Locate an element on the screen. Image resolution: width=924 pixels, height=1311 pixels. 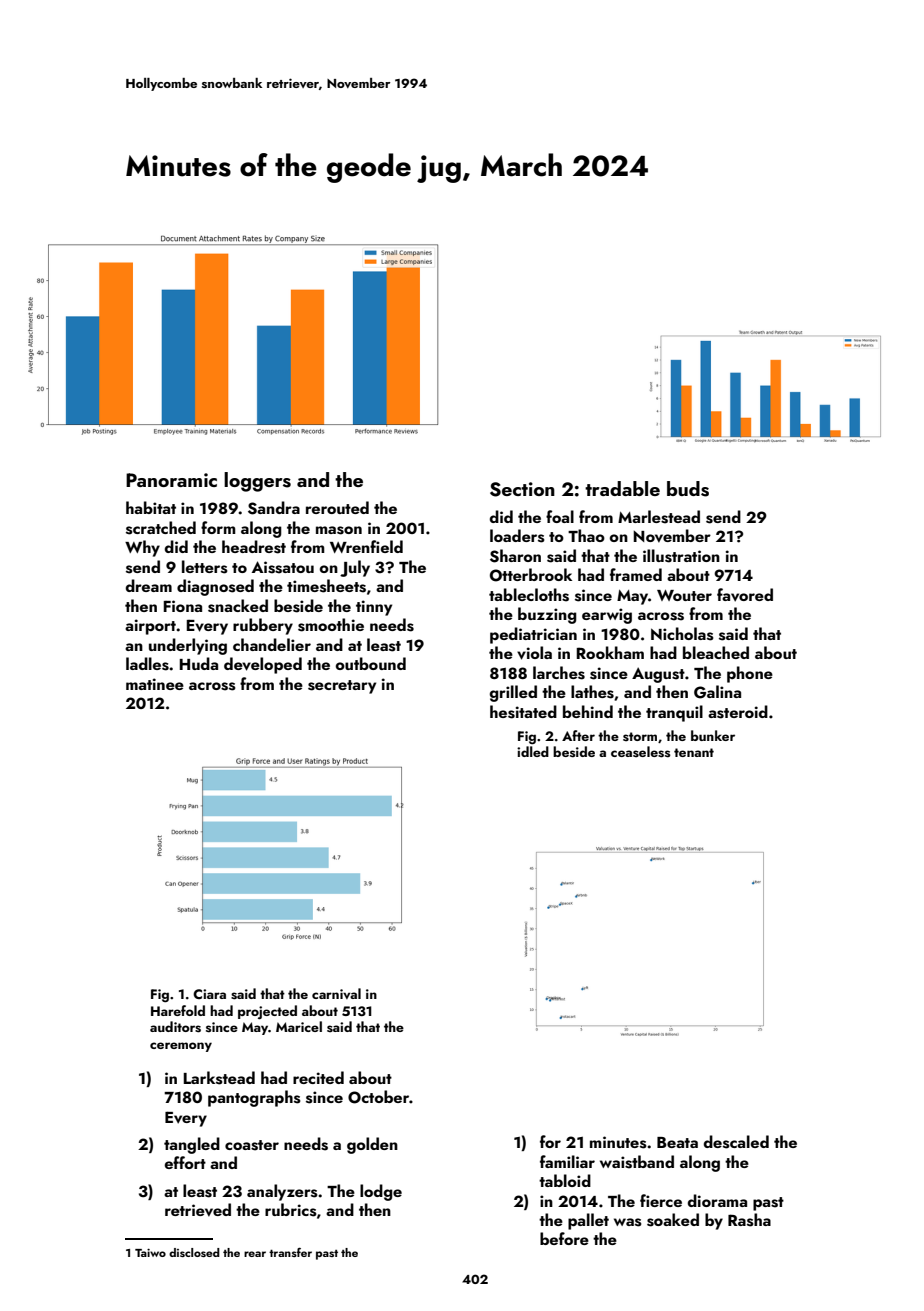
hesitated is located at coordinates (523, 712).
